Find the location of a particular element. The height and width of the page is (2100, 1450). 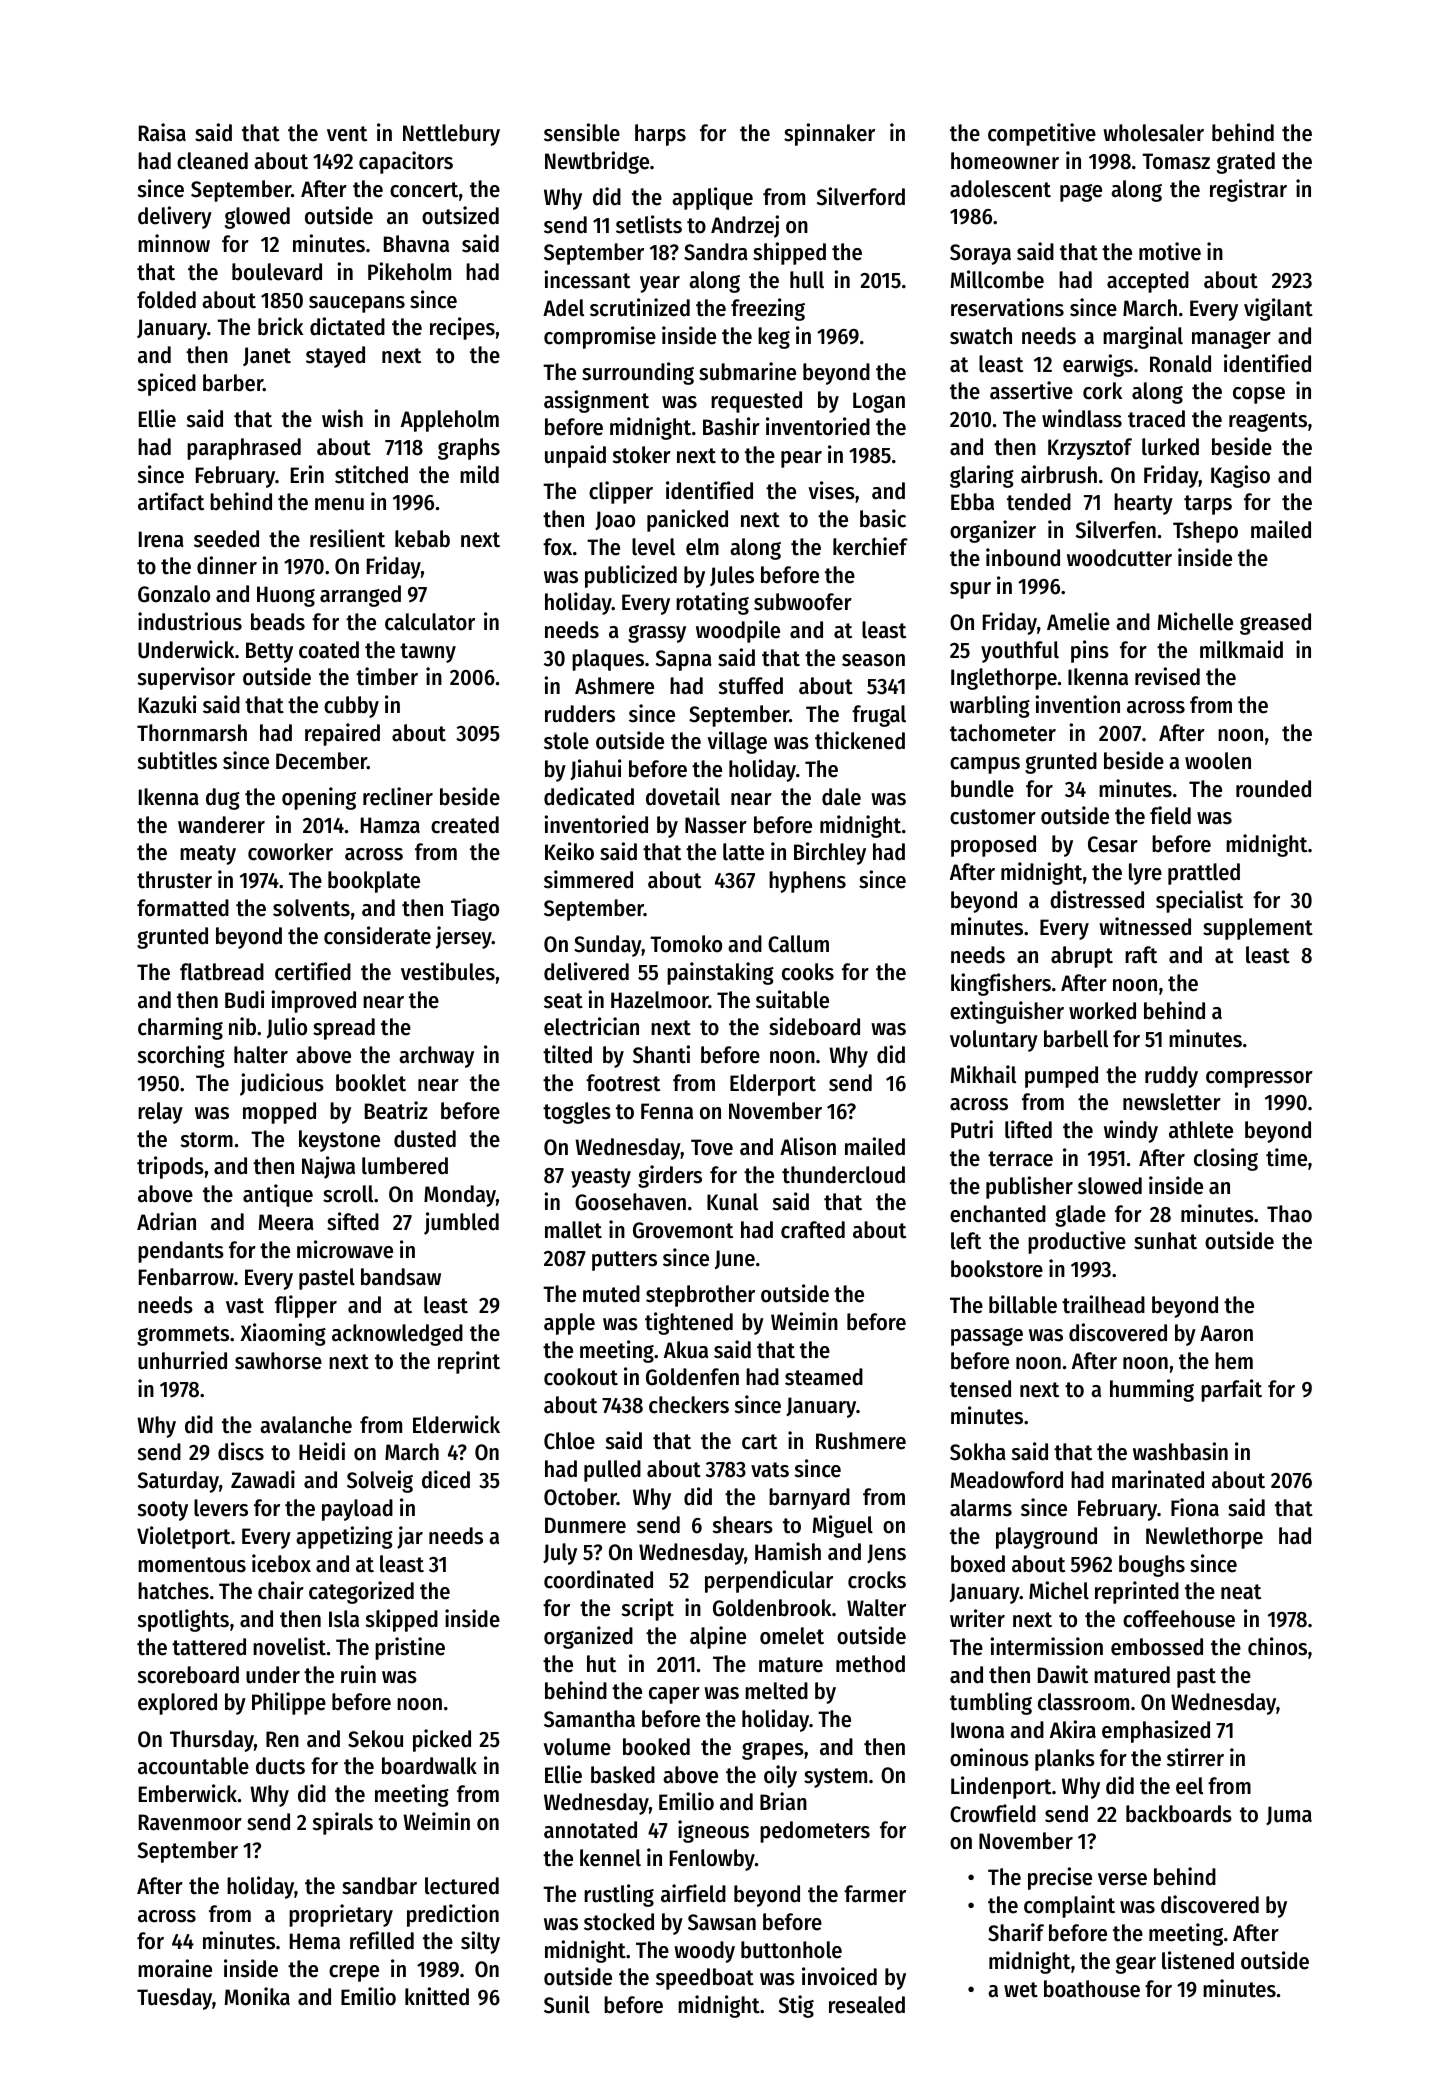

Nettlebury is located at coordinates (451, 135).
